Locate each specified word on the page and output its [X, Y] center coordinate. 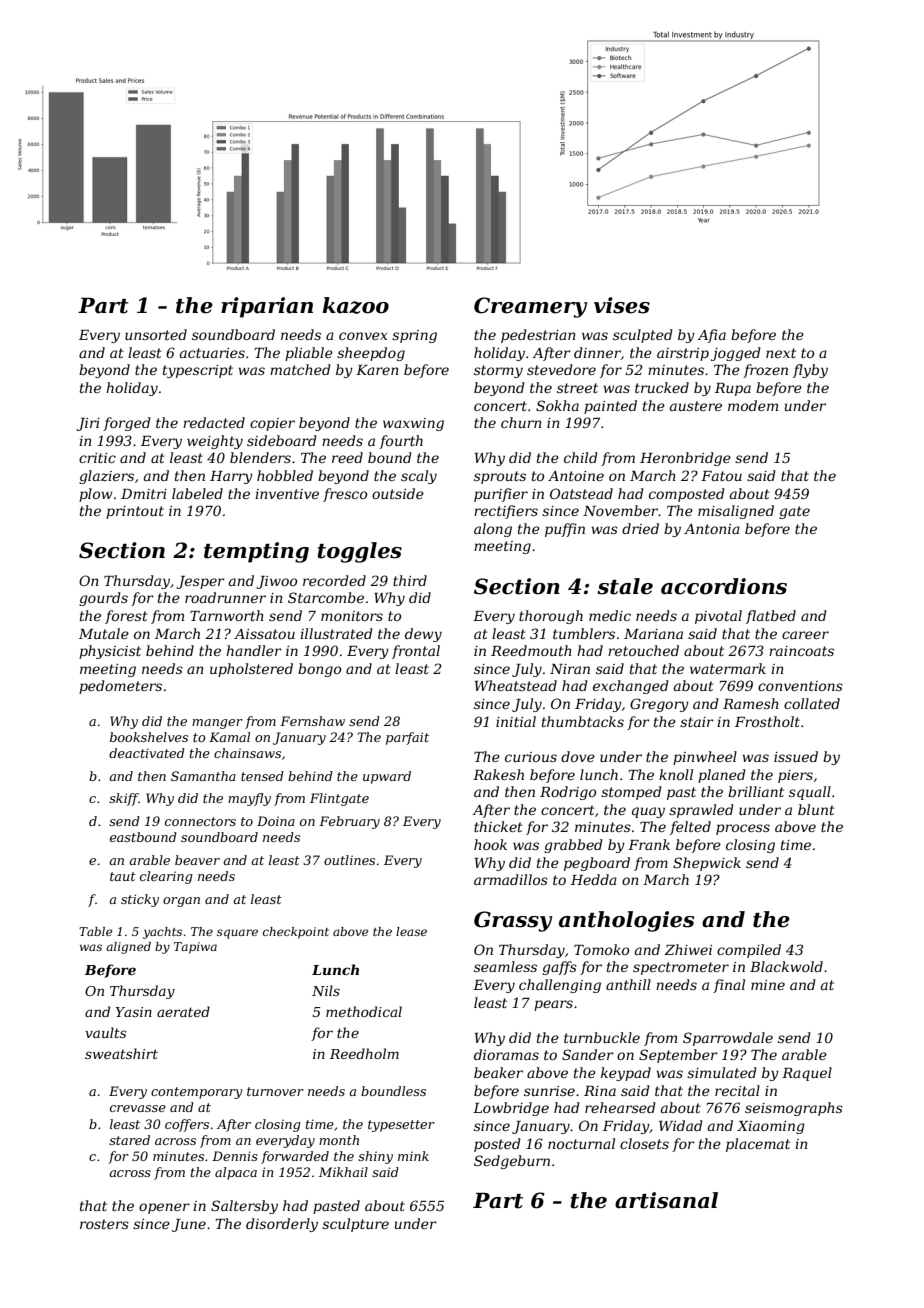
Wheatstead [516, 685]
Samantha [203, 776]
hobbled [285, 475]
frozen [765, 371]
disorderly [282, 1225]
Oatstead [581, 493]
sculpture [355, 1225]
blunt [816, 809]
